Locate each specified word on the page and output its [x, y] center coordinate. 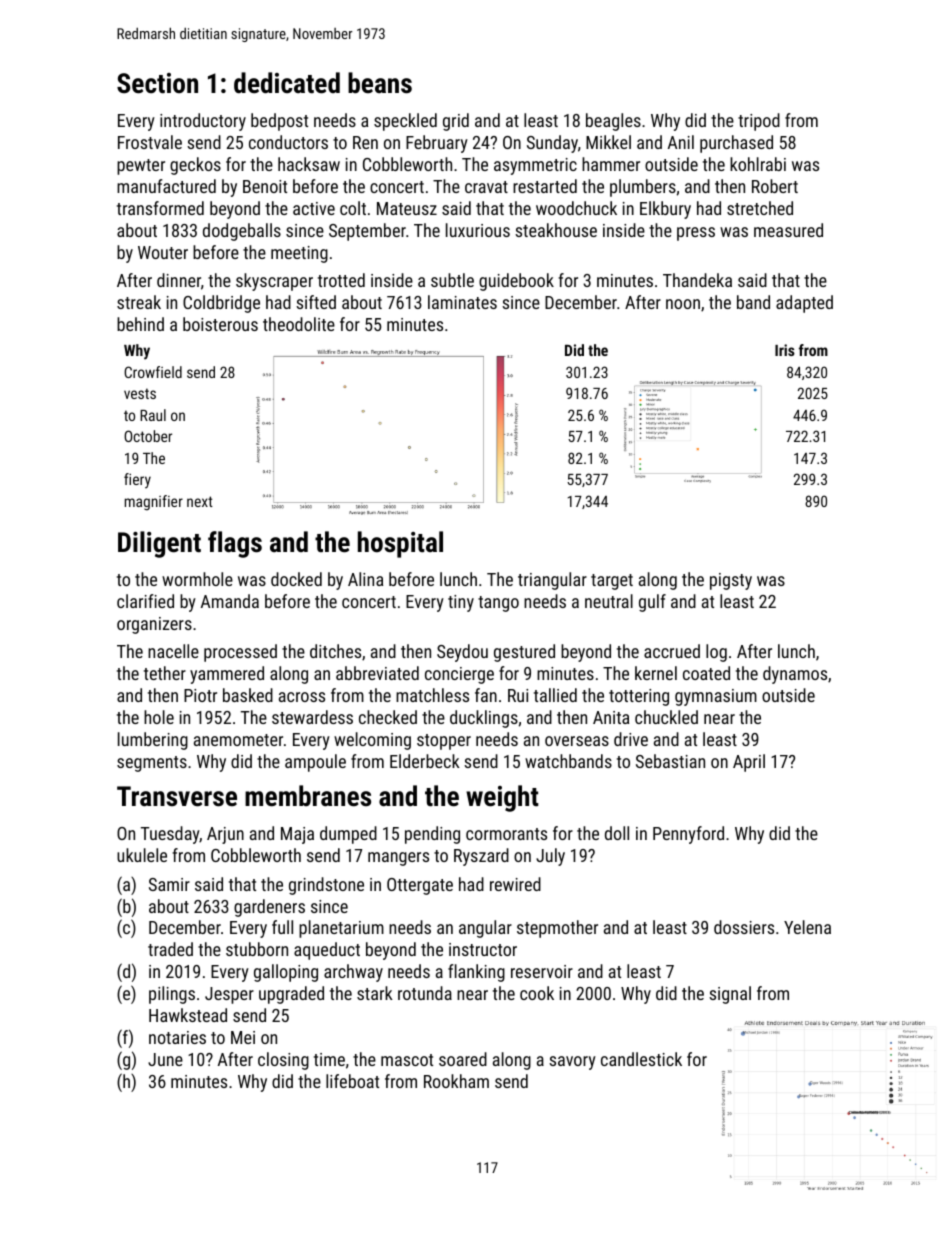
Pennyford [688, 835]
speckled [405, 122]
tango [498, 604]
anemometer [238, 740]
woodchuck [576, 208]
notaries [177, 1037]
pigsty [731, 581]
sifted [316, 302]
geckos [195, 166]
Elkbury [665, 210]
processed [240, 653]
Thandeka [697, 280]
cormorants [506, 834]
